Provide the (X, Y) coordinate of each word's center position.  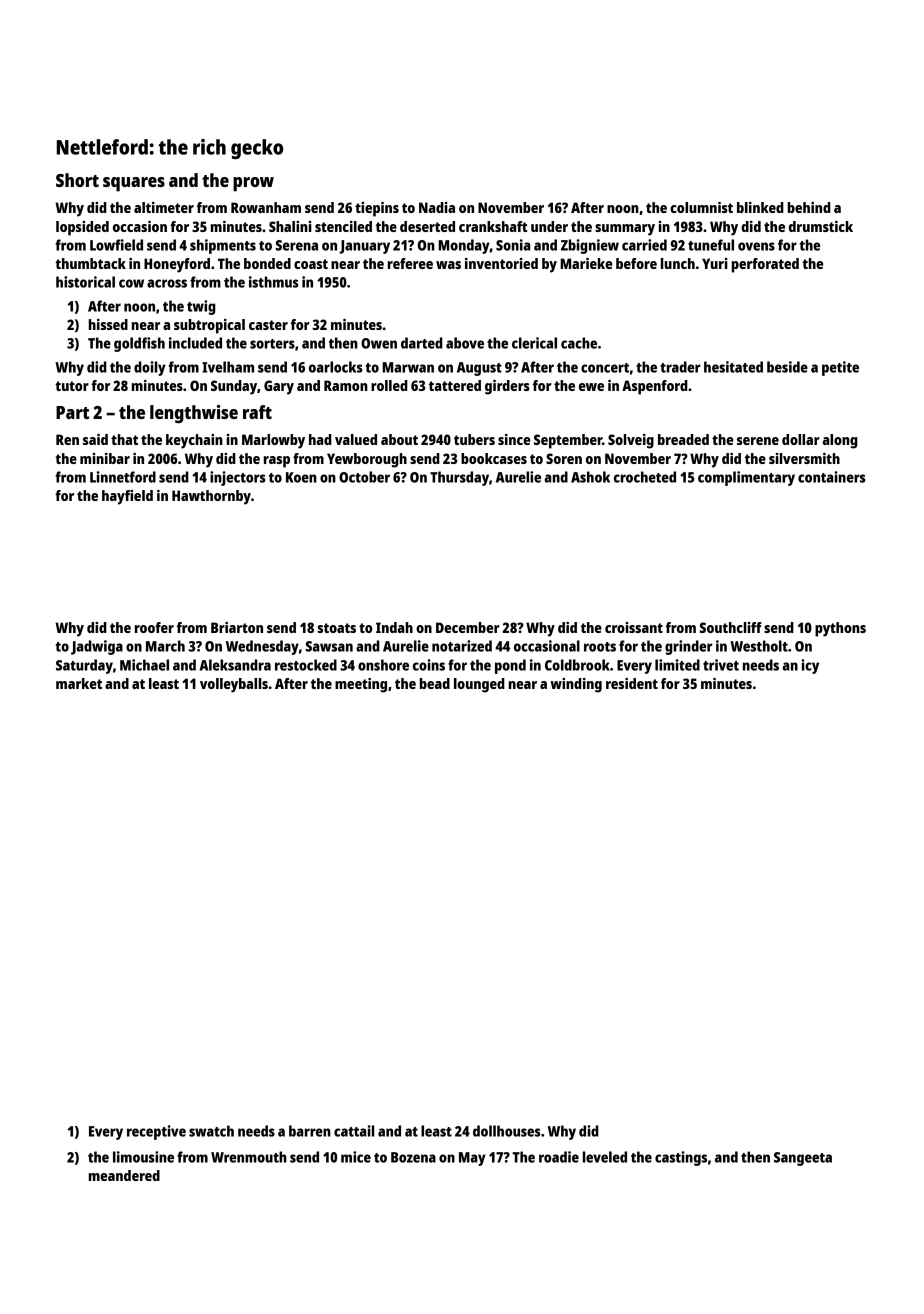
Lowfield (116, 245)
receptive (156, 1132)
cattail (354, 1131)
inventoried (501, 263)
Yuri (715, 263)
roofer (154, 627)
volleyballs (234, 685)
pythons (840, 629)
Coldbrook (577, 665)
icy (810, 666)
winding (576, 685)
